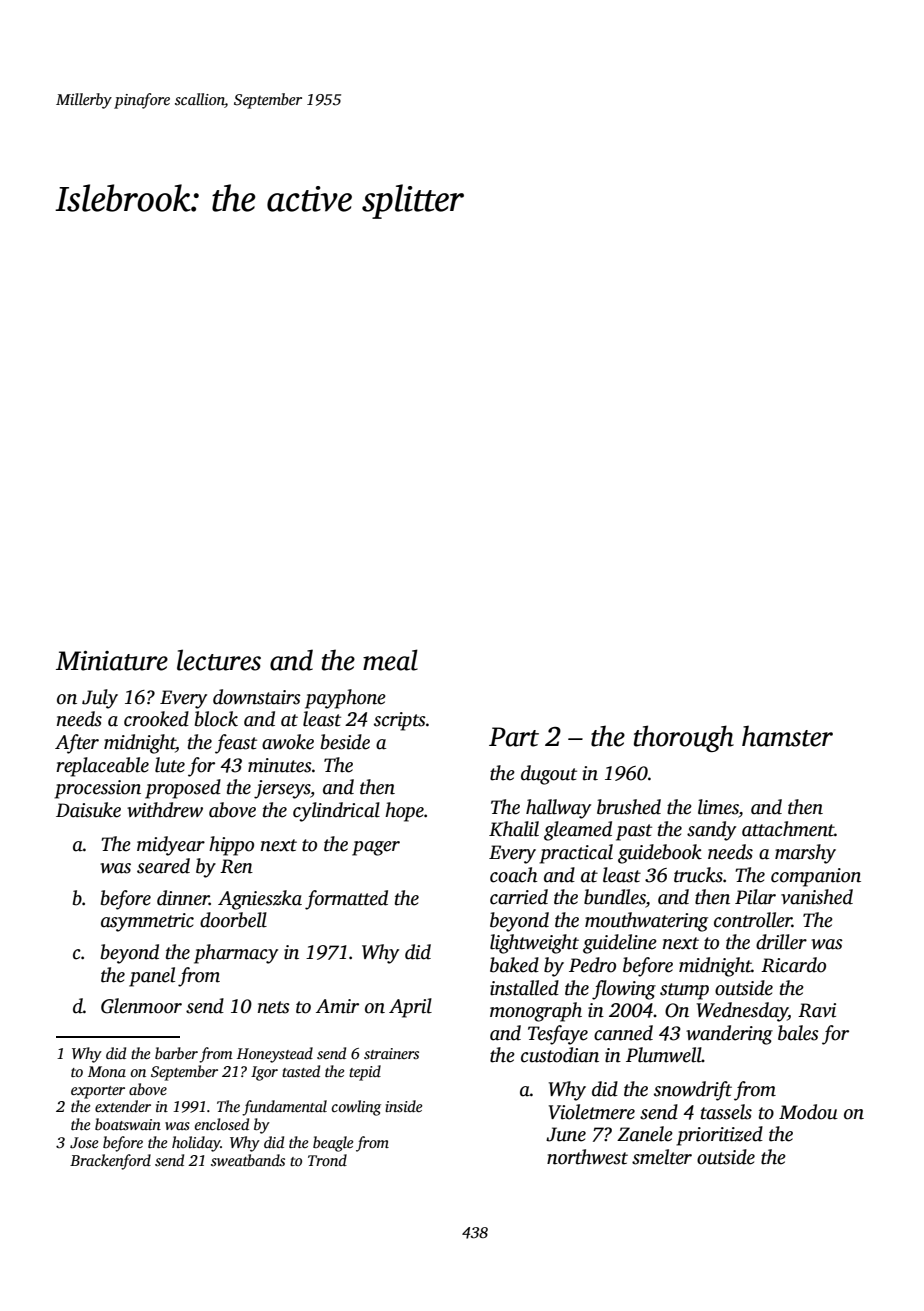 The image size is (924, 1311). Describe the element at coordinates (219, 660) in the image. I see `lectures` at that location.
